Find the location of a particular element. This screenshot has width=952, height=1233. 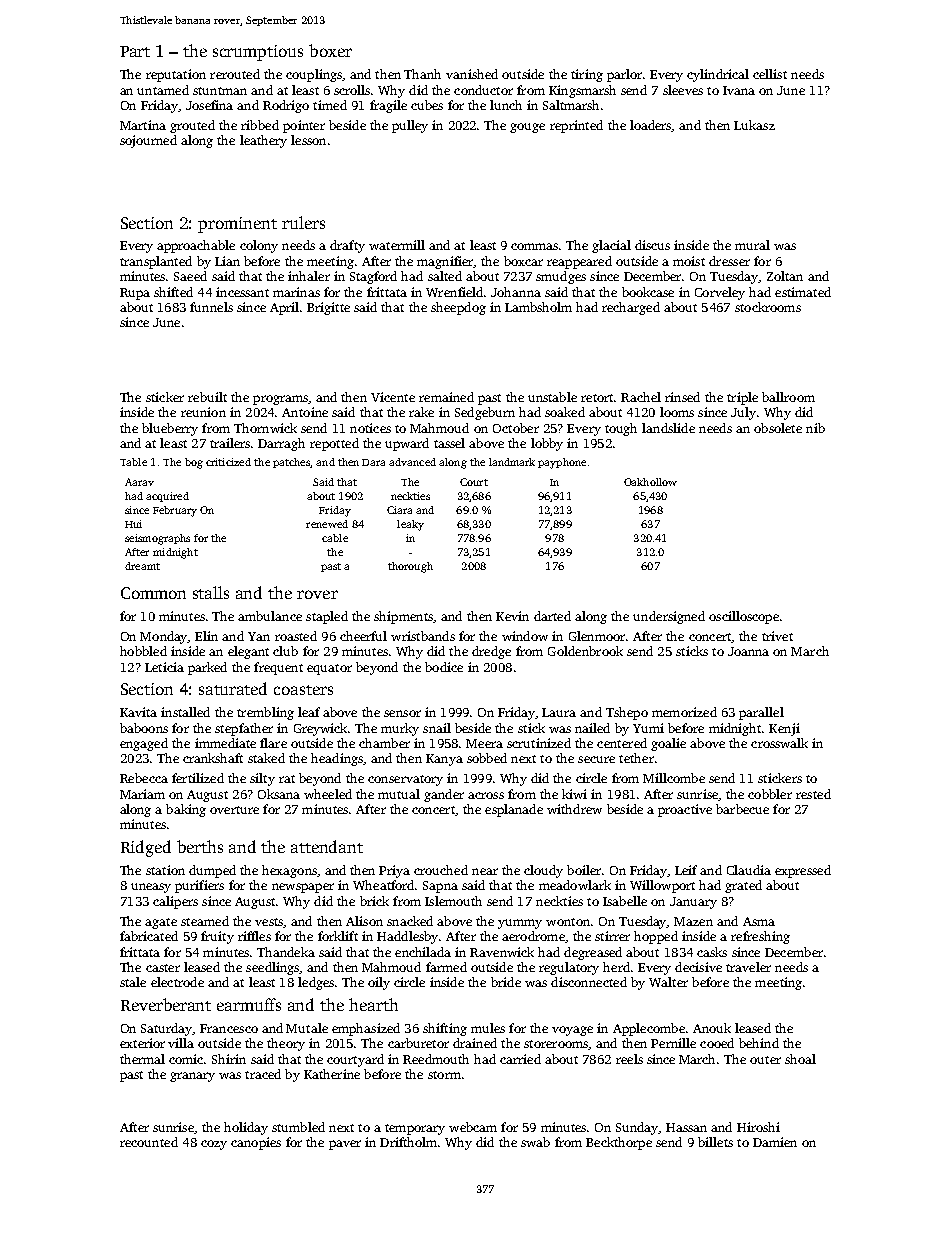

inhaler is located at coordinates (309, 276).
